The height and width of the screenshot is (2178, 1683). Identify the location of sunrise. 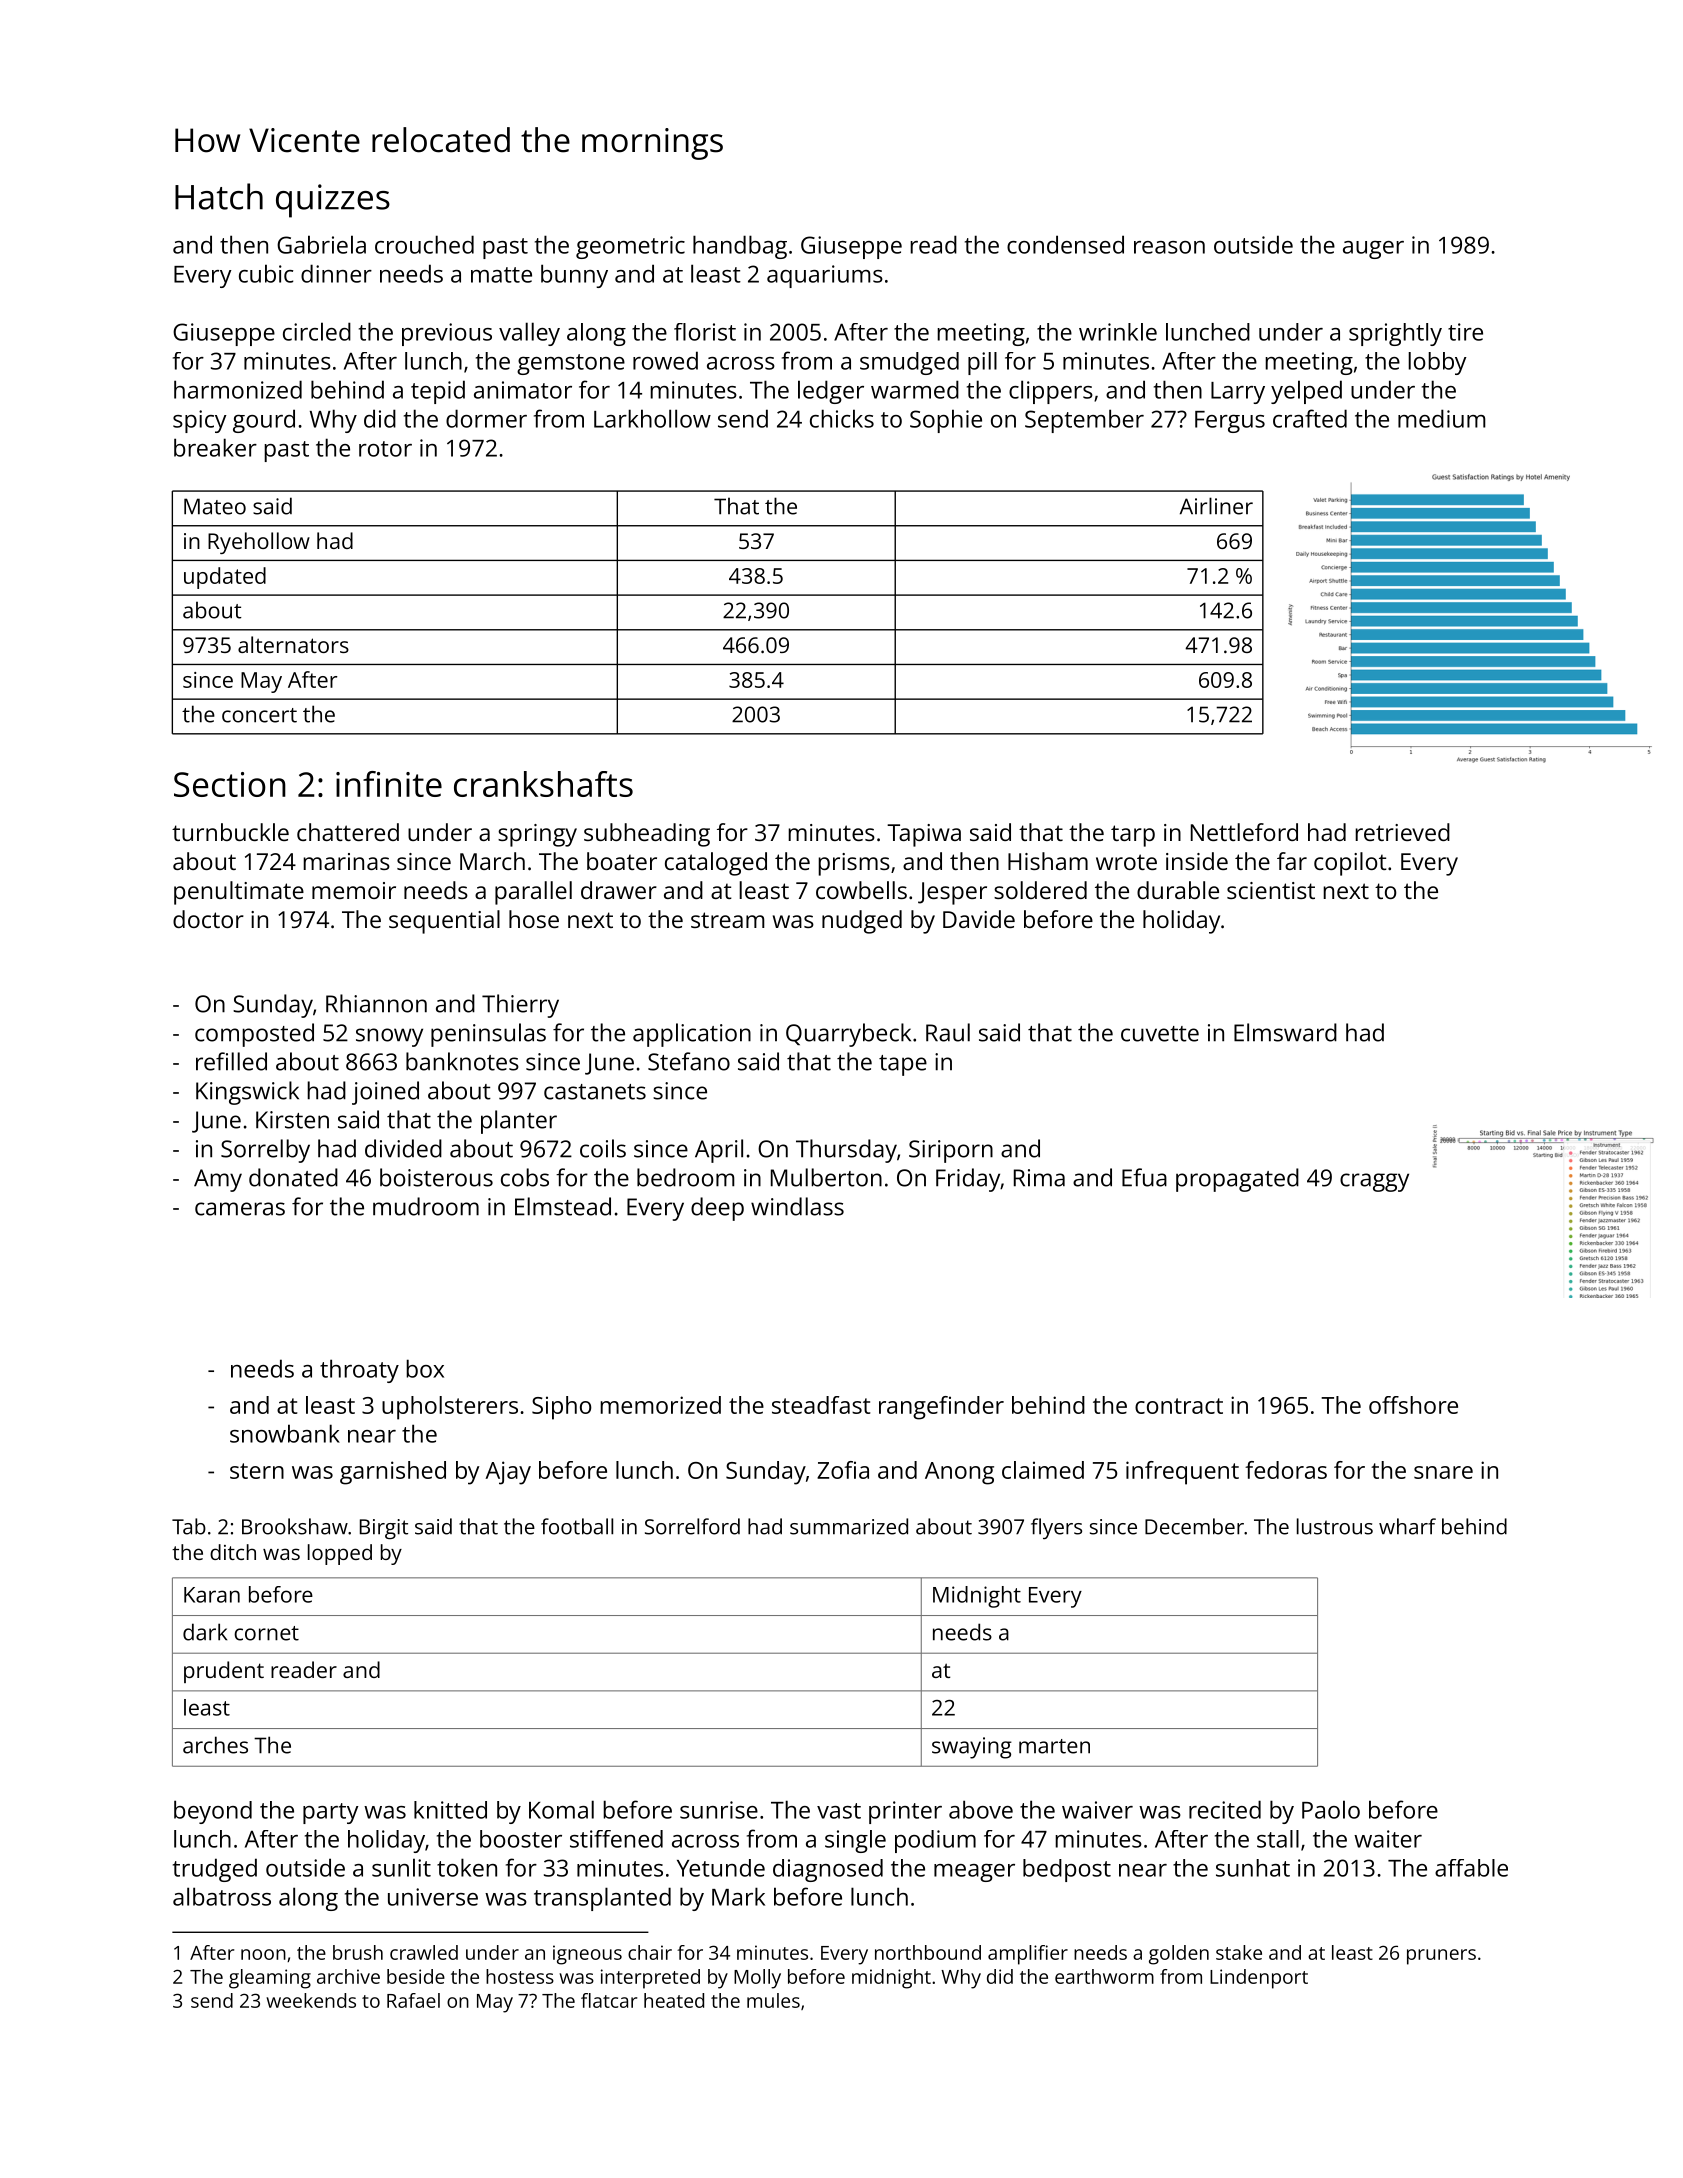
(719, 1810).
